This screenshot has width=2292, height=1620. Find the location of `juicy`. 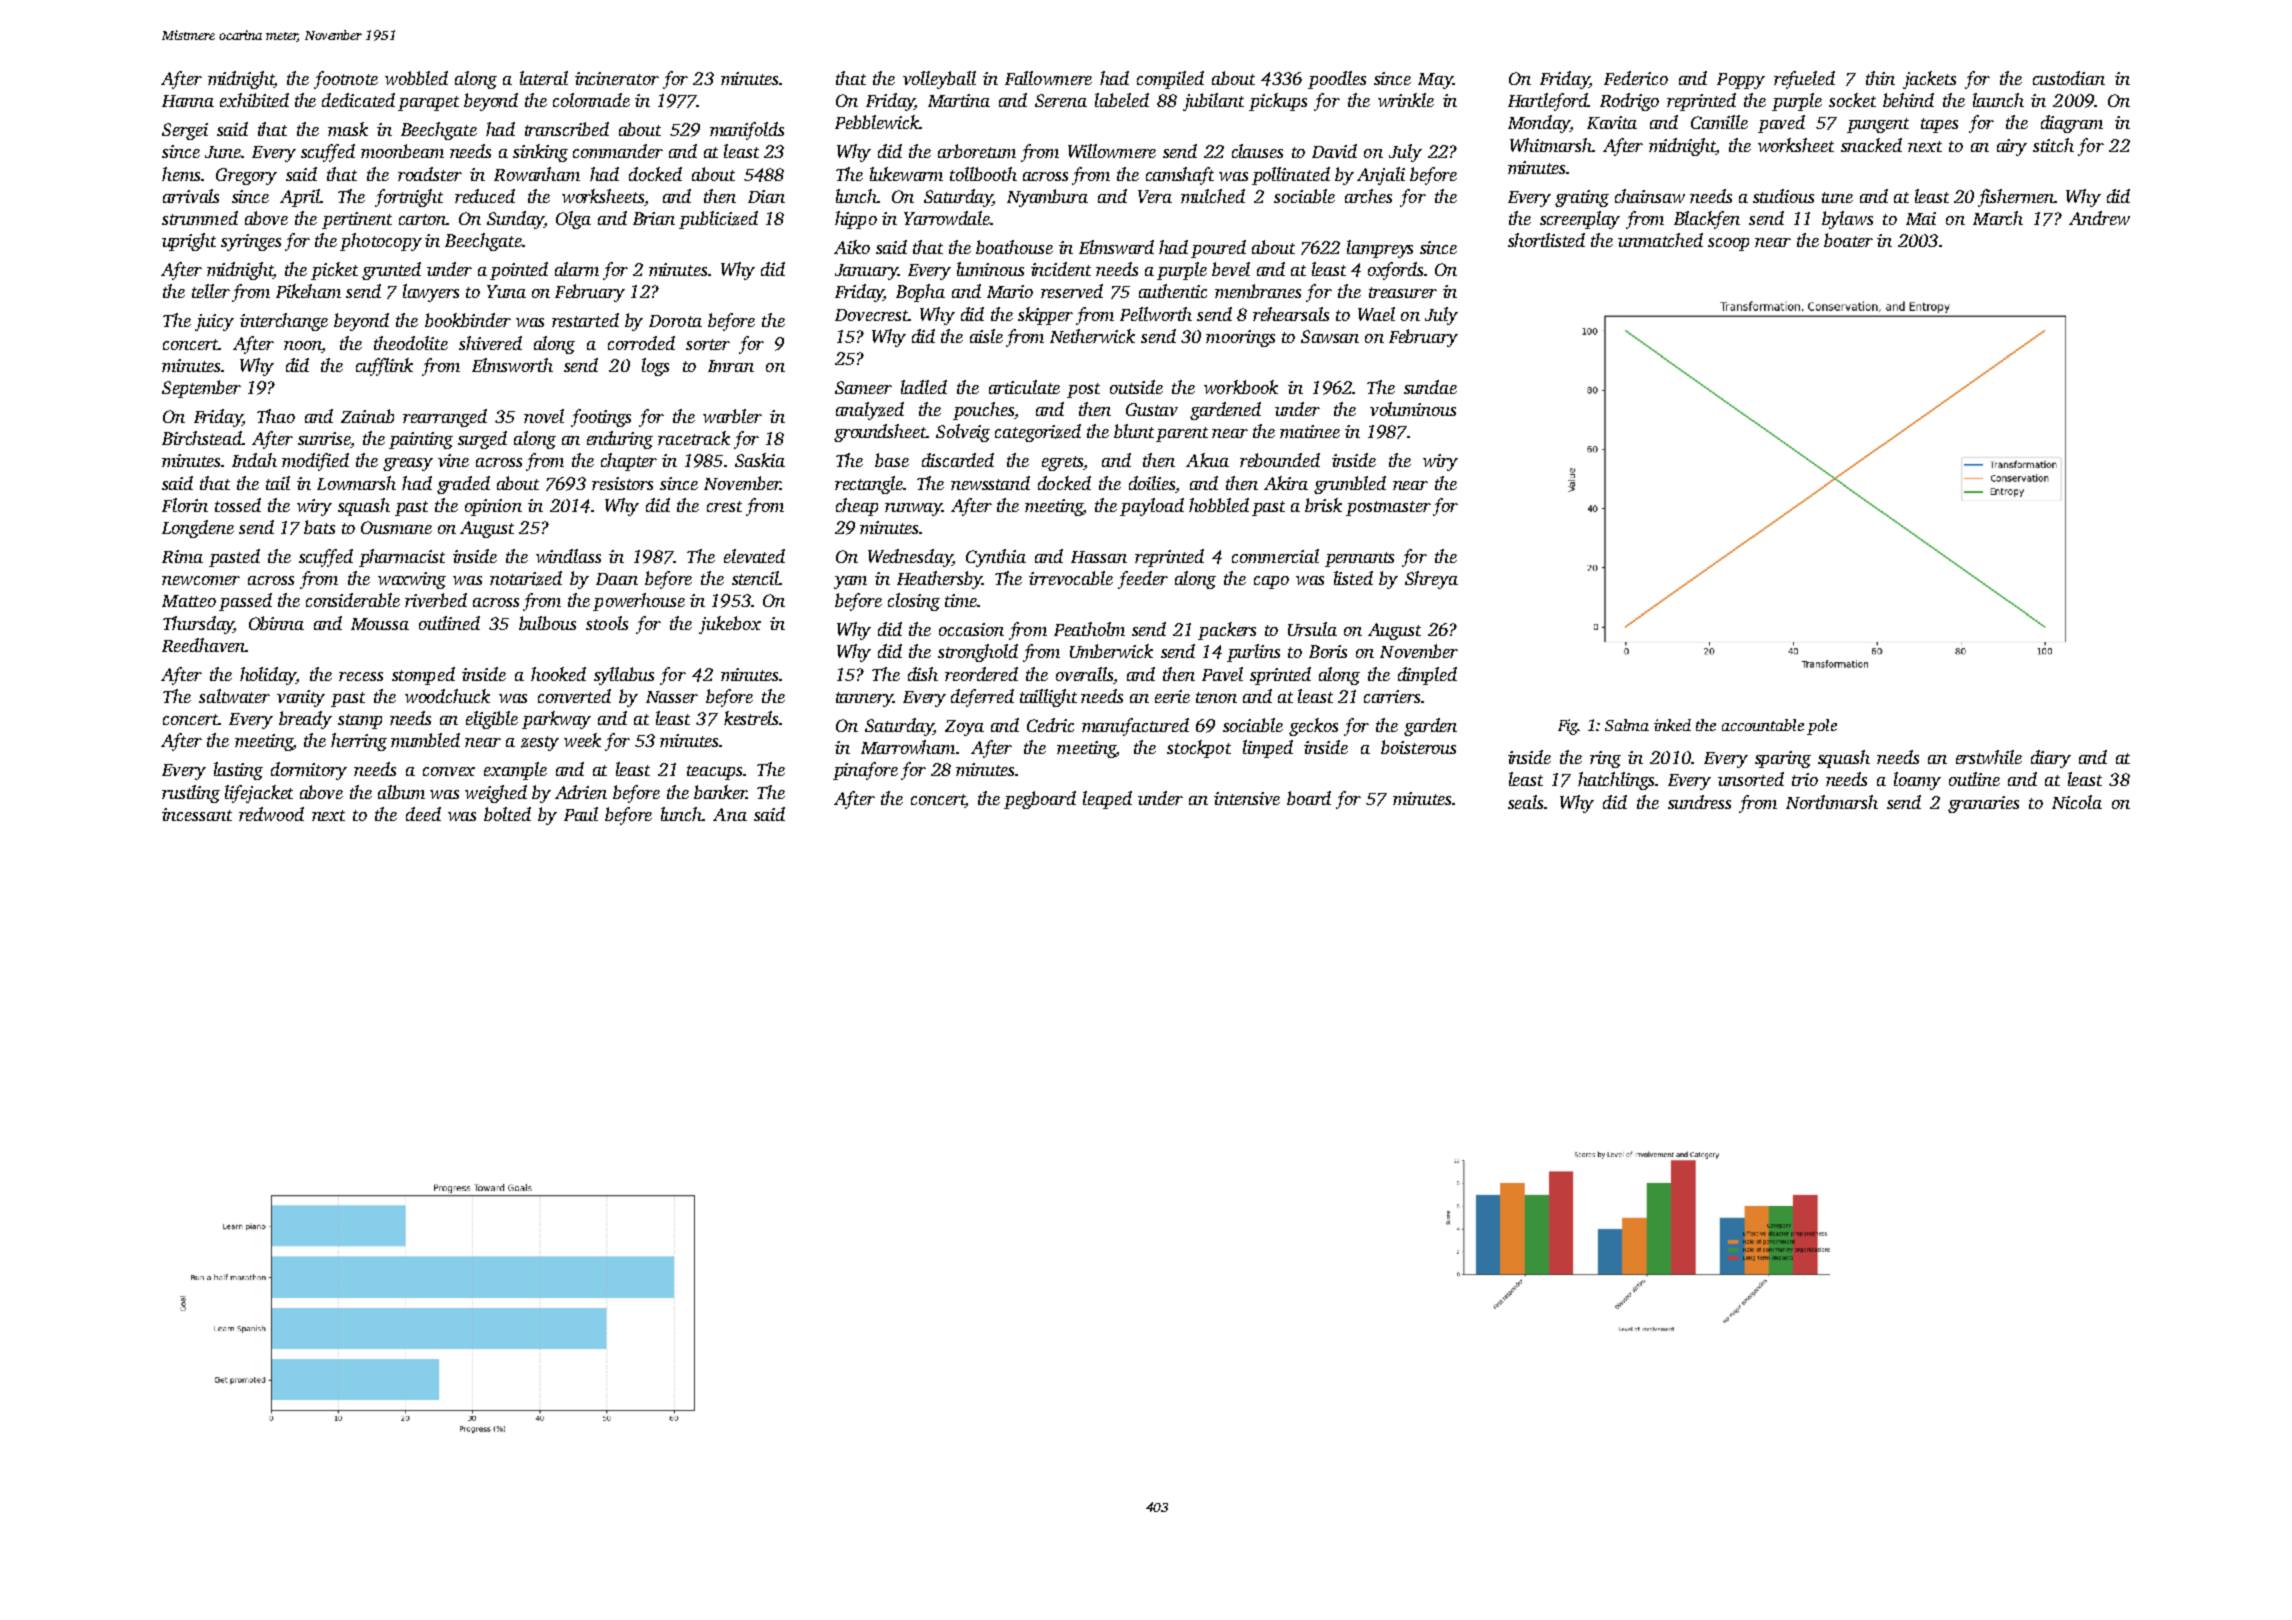

juicy is located at coordinates (214, 322).
